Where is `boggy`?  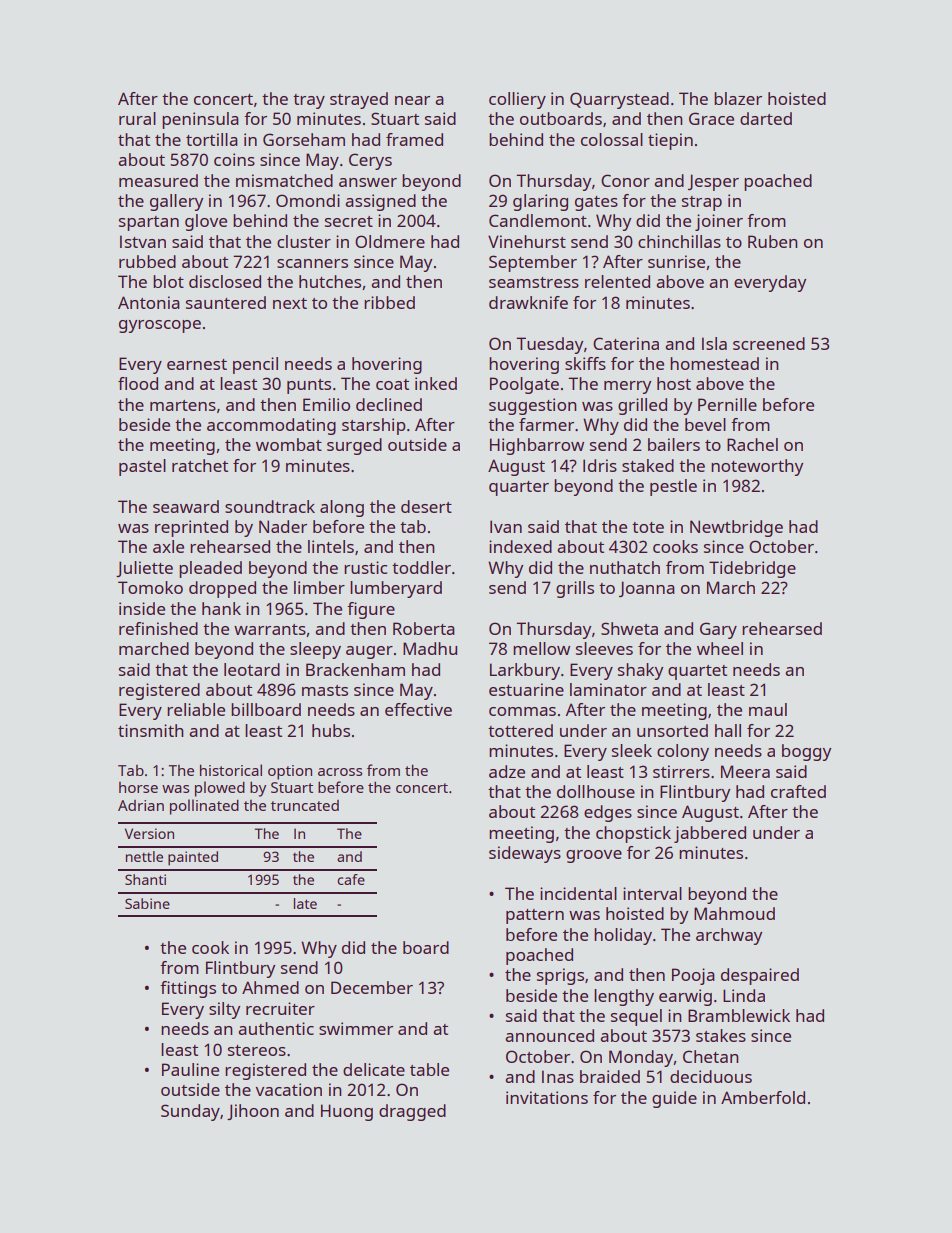
boggy is located at coordinates (806, 752).
